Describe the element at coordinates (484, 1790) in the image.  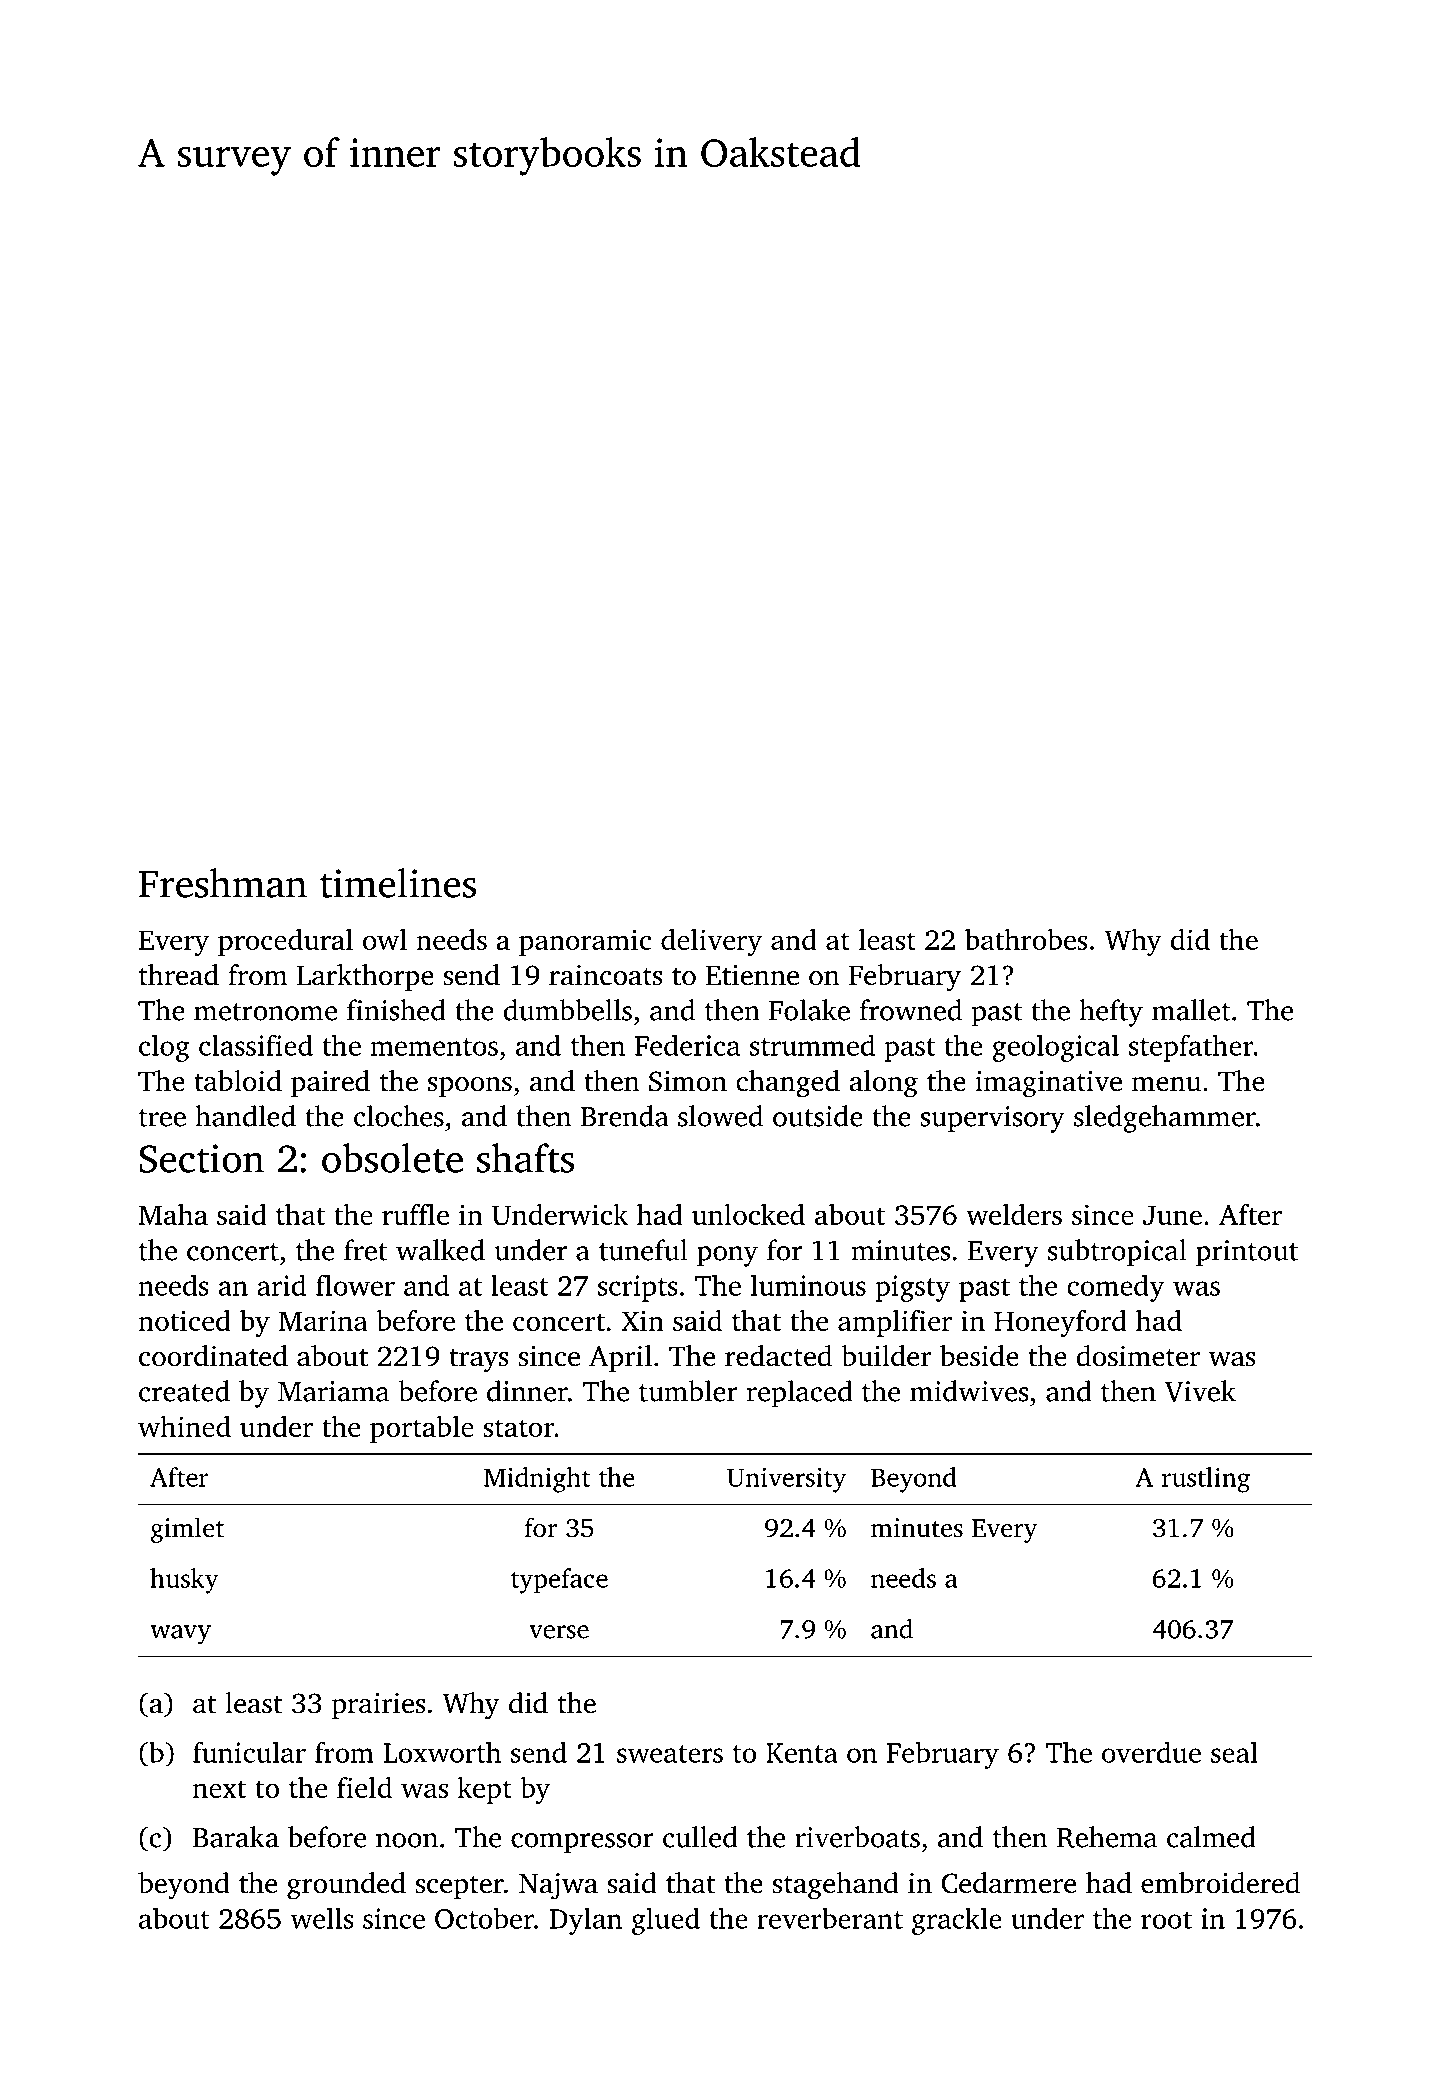
I see `kept` at that location.
